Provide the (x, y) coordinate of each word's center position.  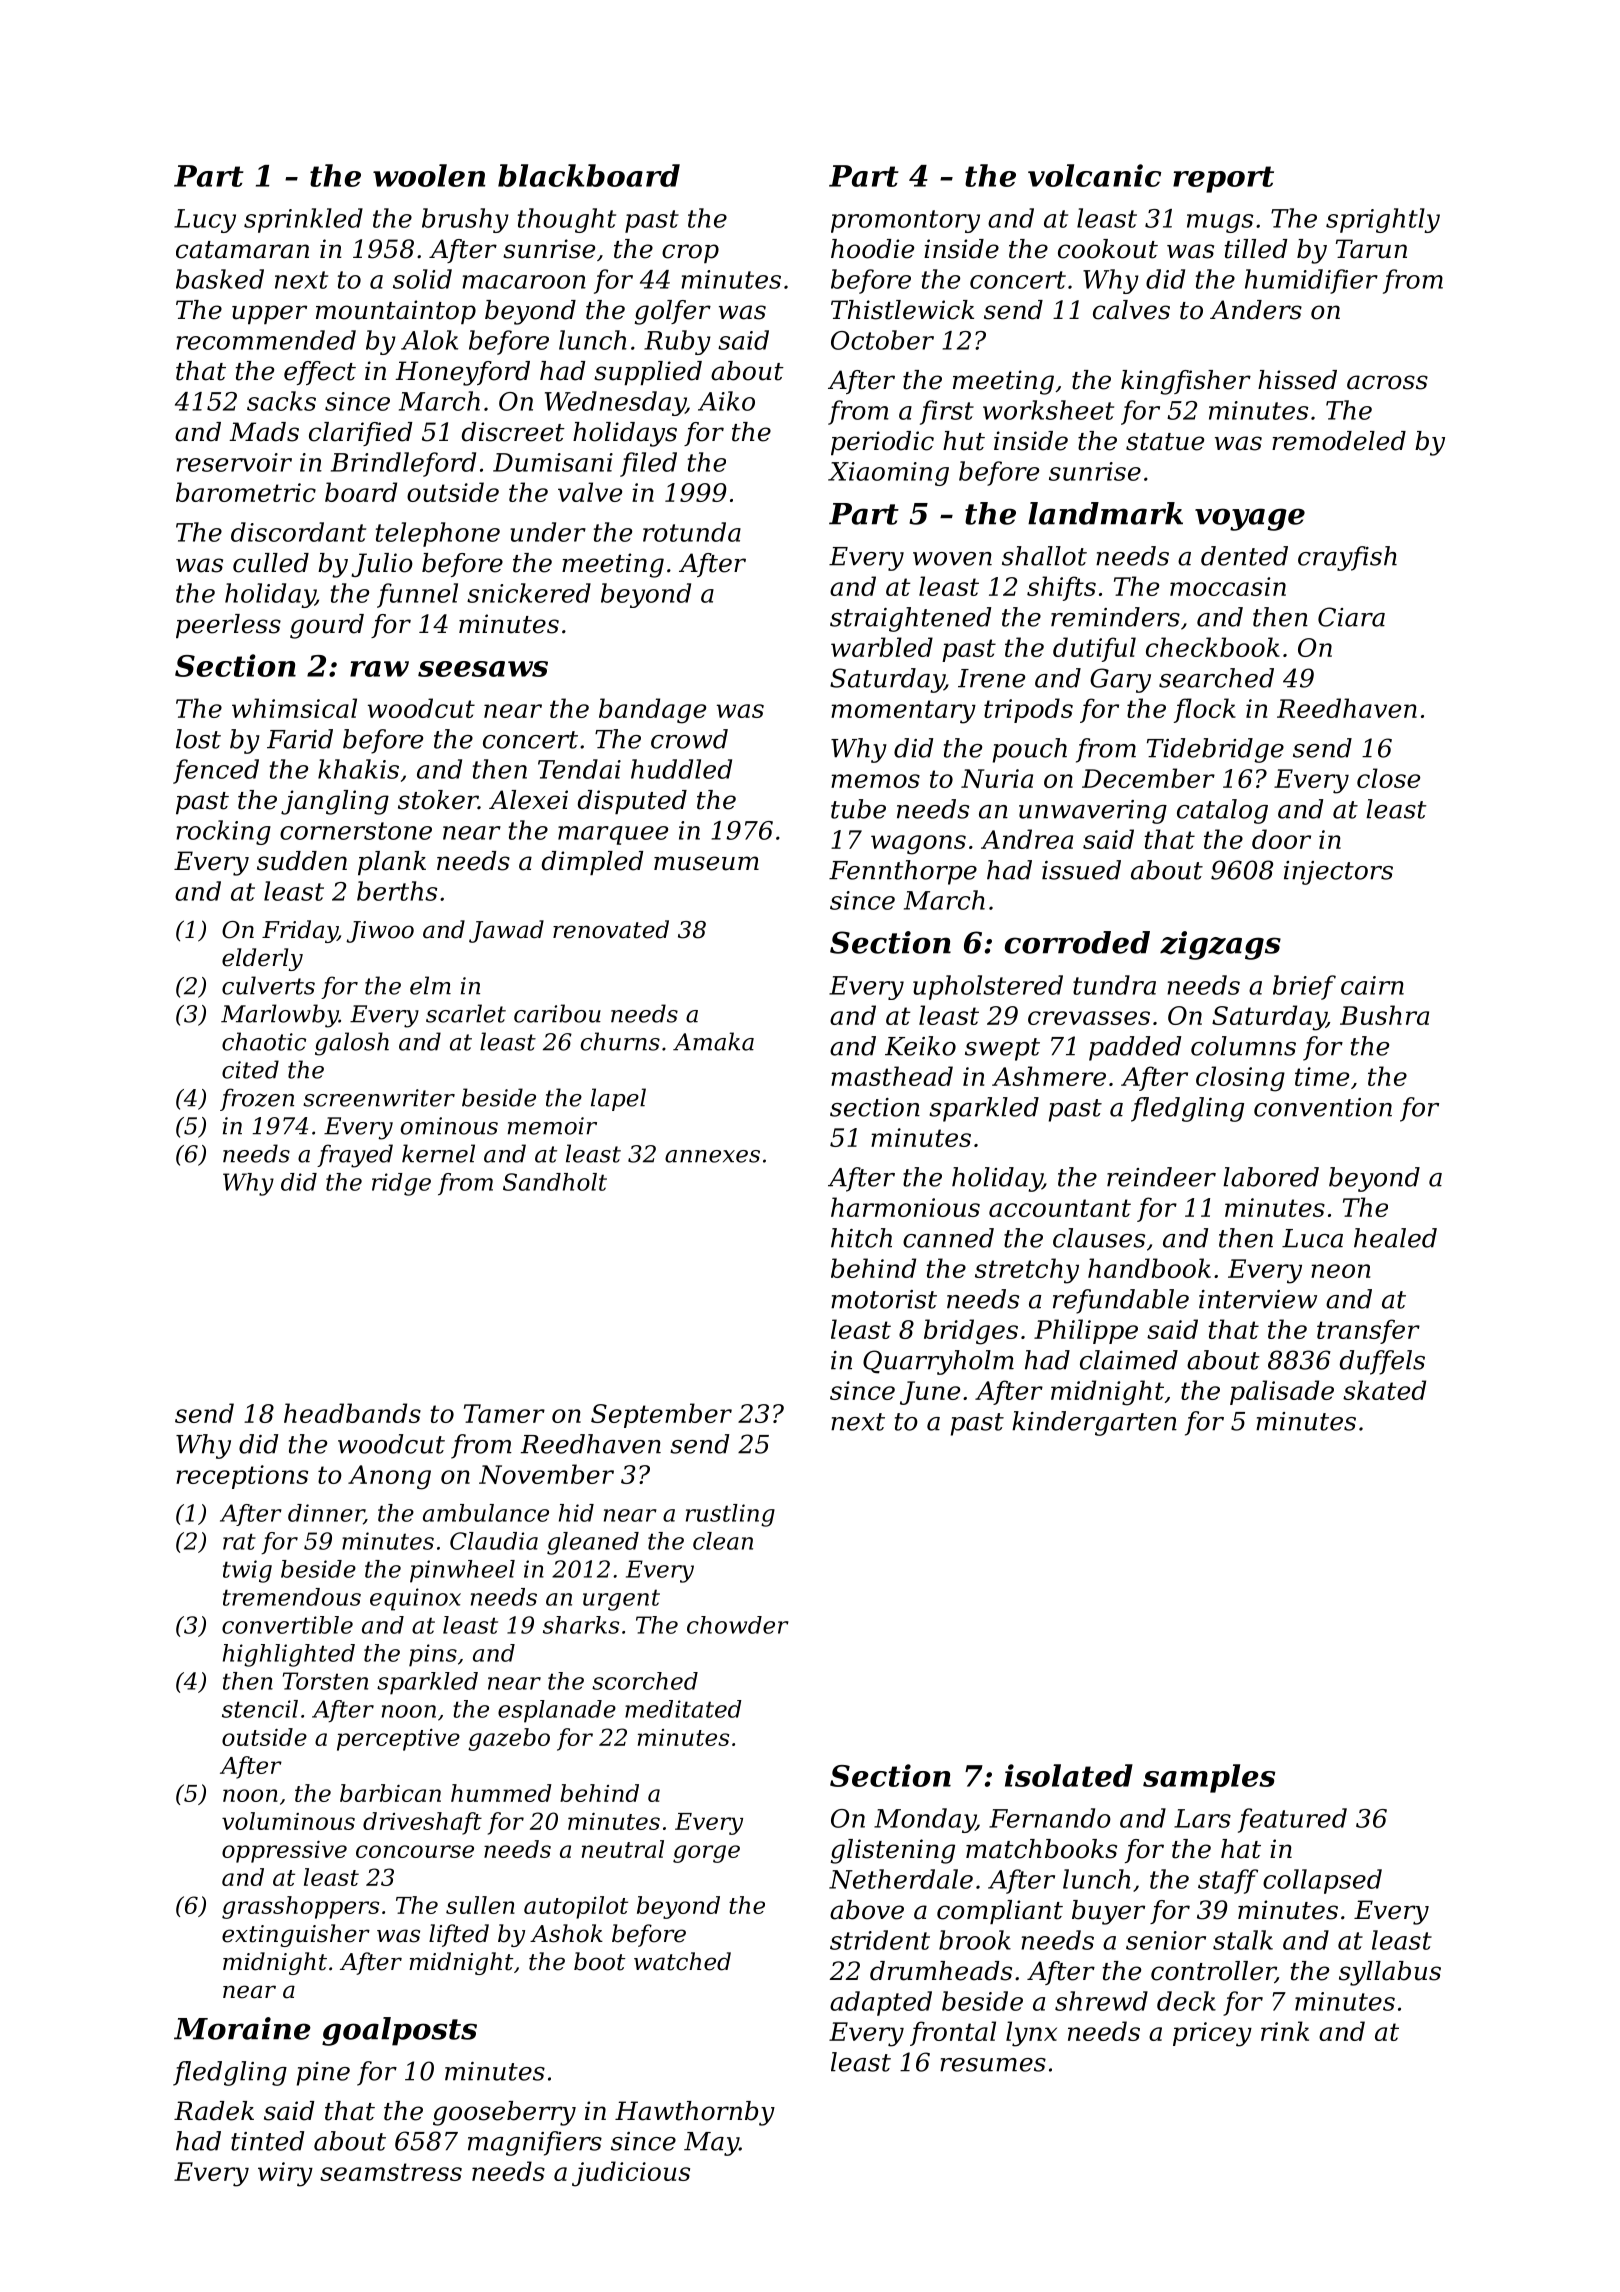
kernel (438, 1153)
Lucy (205, 221)
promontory (905, 221)
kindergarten (1094, 1423)
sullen (480, 1905)
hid (576, 1513)
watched (682, 1961)
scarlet (466, 1013)
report (1223, 179)
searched (1216, 678)
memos (875, 781)
